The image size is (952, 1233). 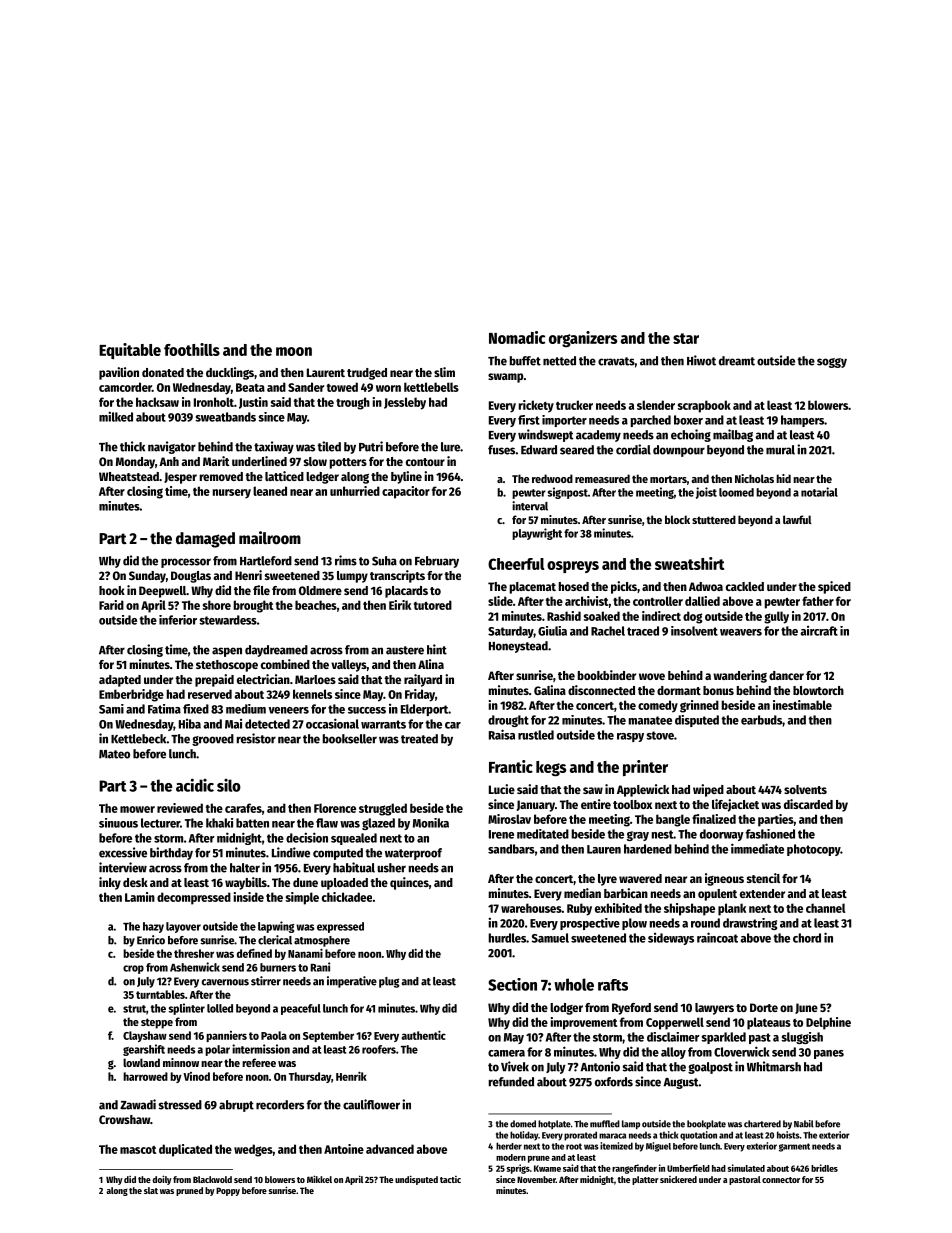 What do you see at coordinates (431, 823) in the screenshot?
I see `Monika` at bounding box center [431, 823].
